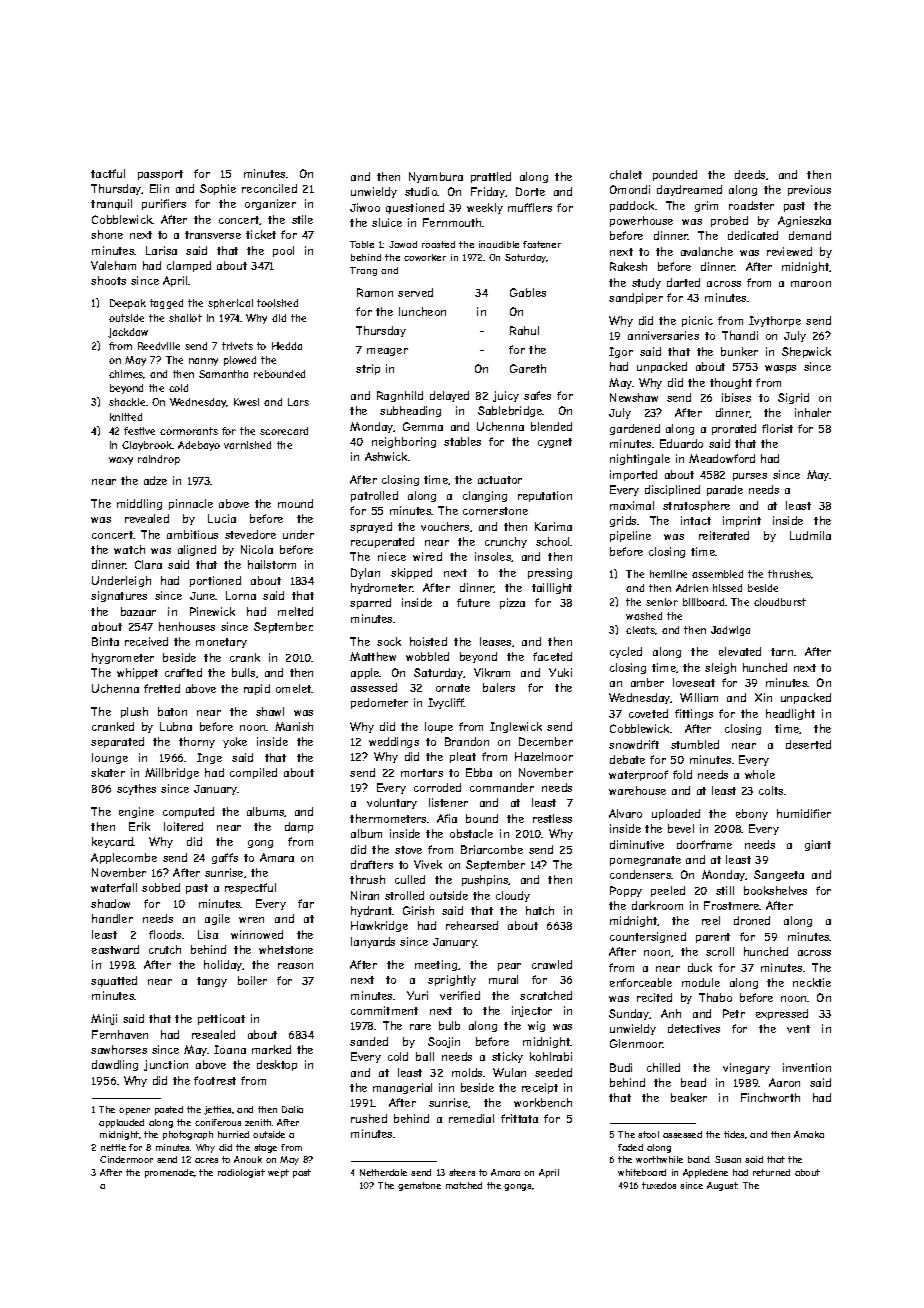  I want to click on Shepwick, so click(806, 352).
